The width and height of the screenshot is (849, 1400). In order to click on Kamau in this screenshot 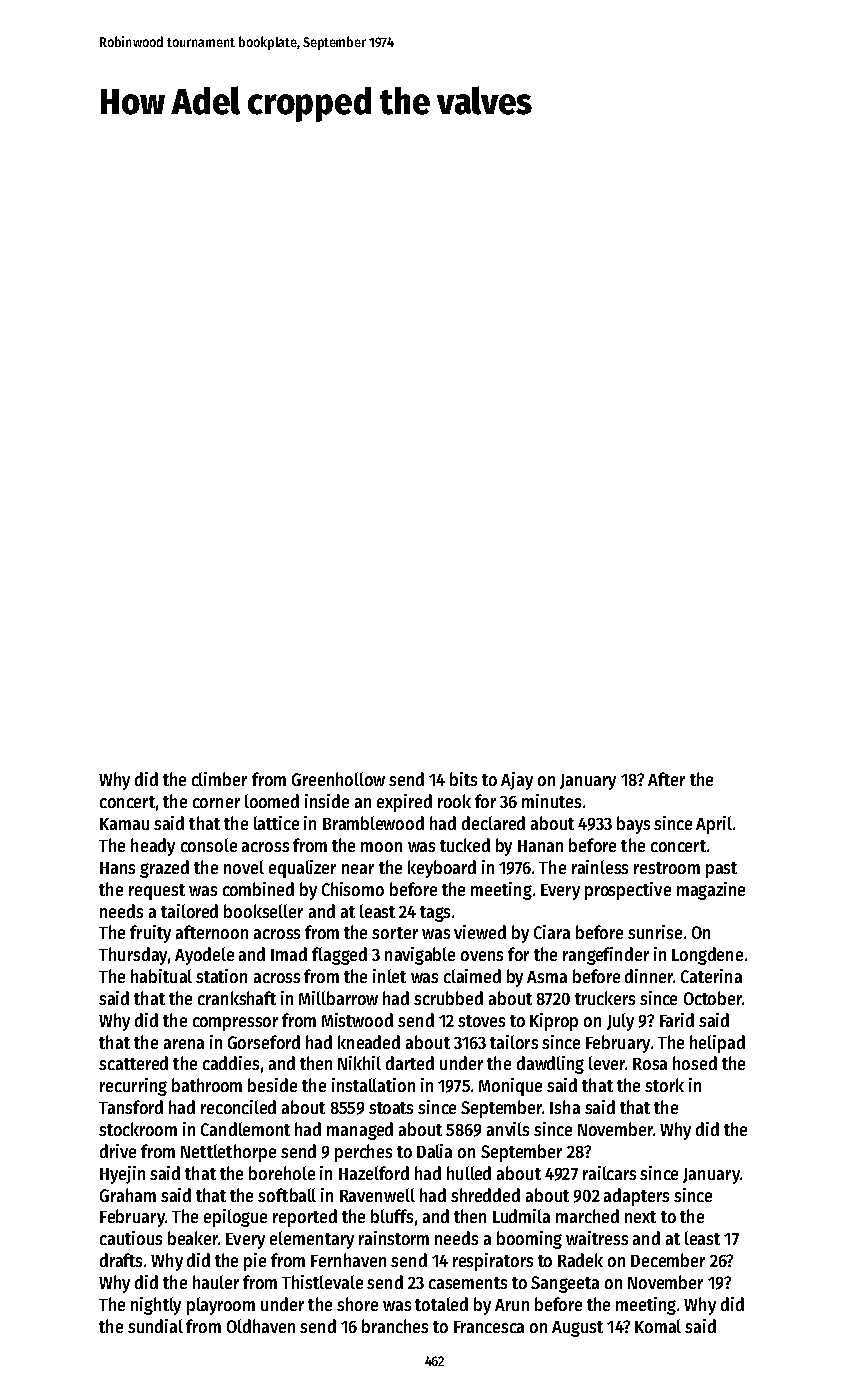, I will do `click(124, 824)`.
